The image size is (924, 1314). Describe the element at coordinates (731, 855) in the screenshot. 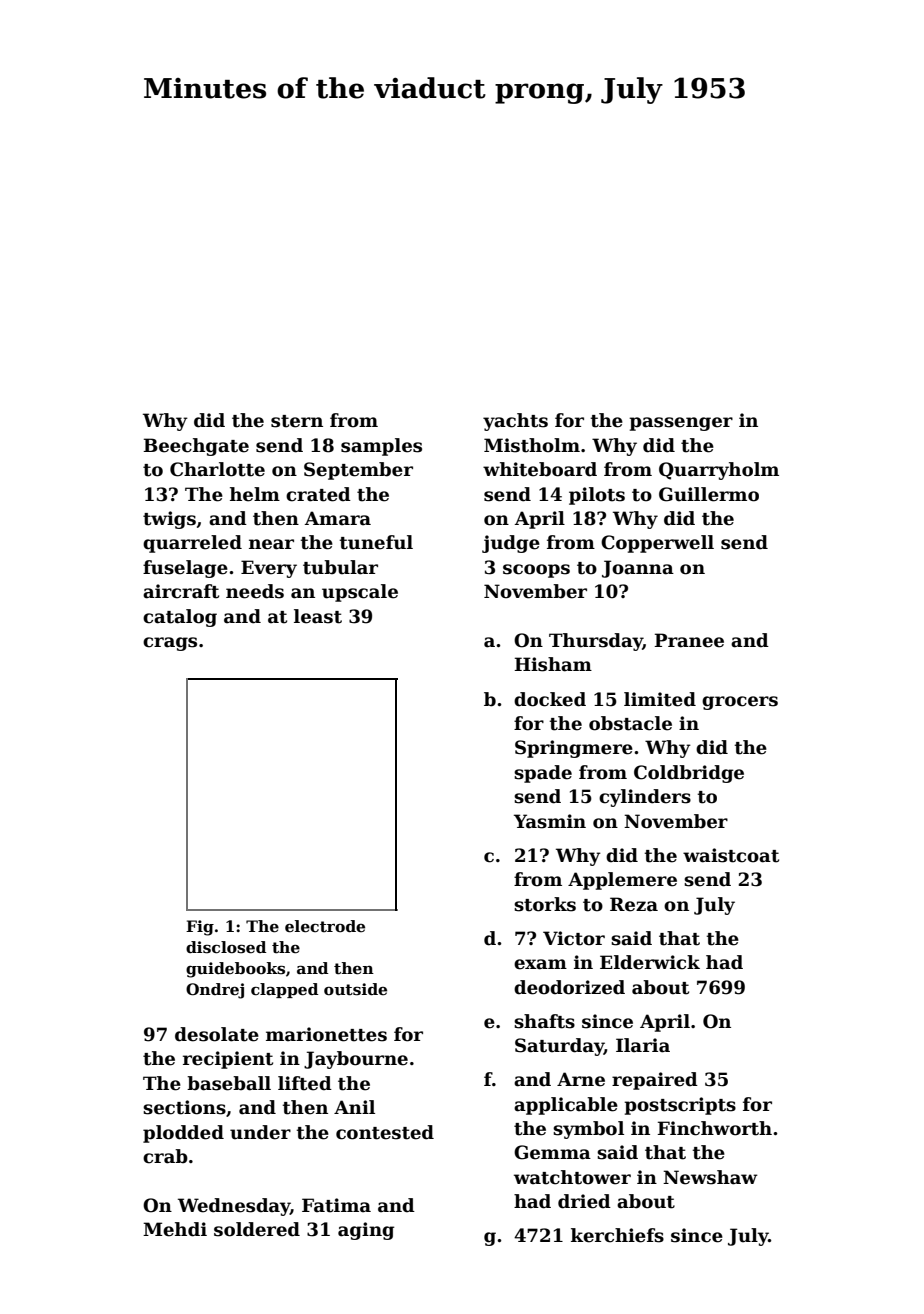

I see `waistcoat` at that location.
